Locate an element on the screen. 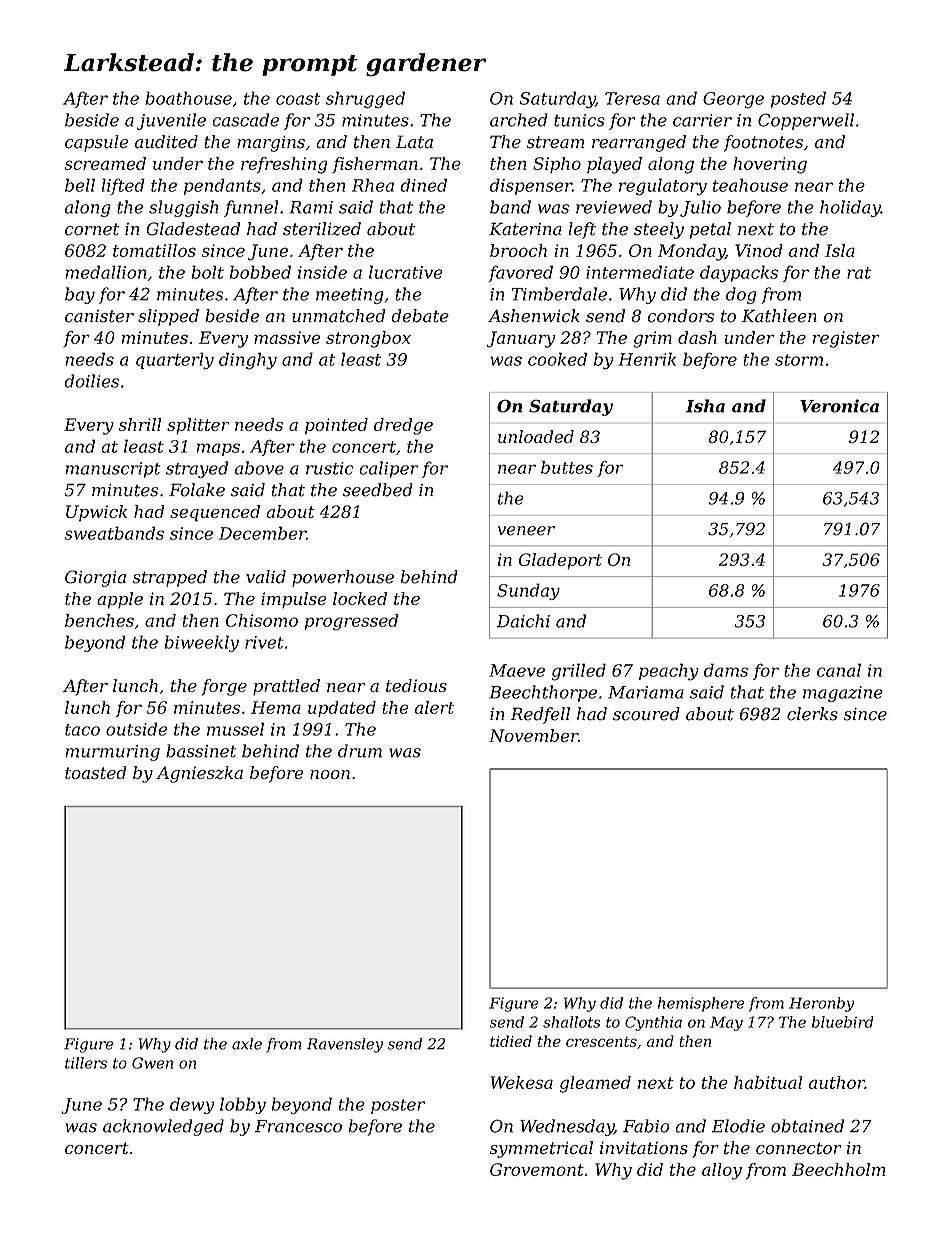 This screenshot has width=952, height=1233. manuscript is located at coordinates (113, 470).
